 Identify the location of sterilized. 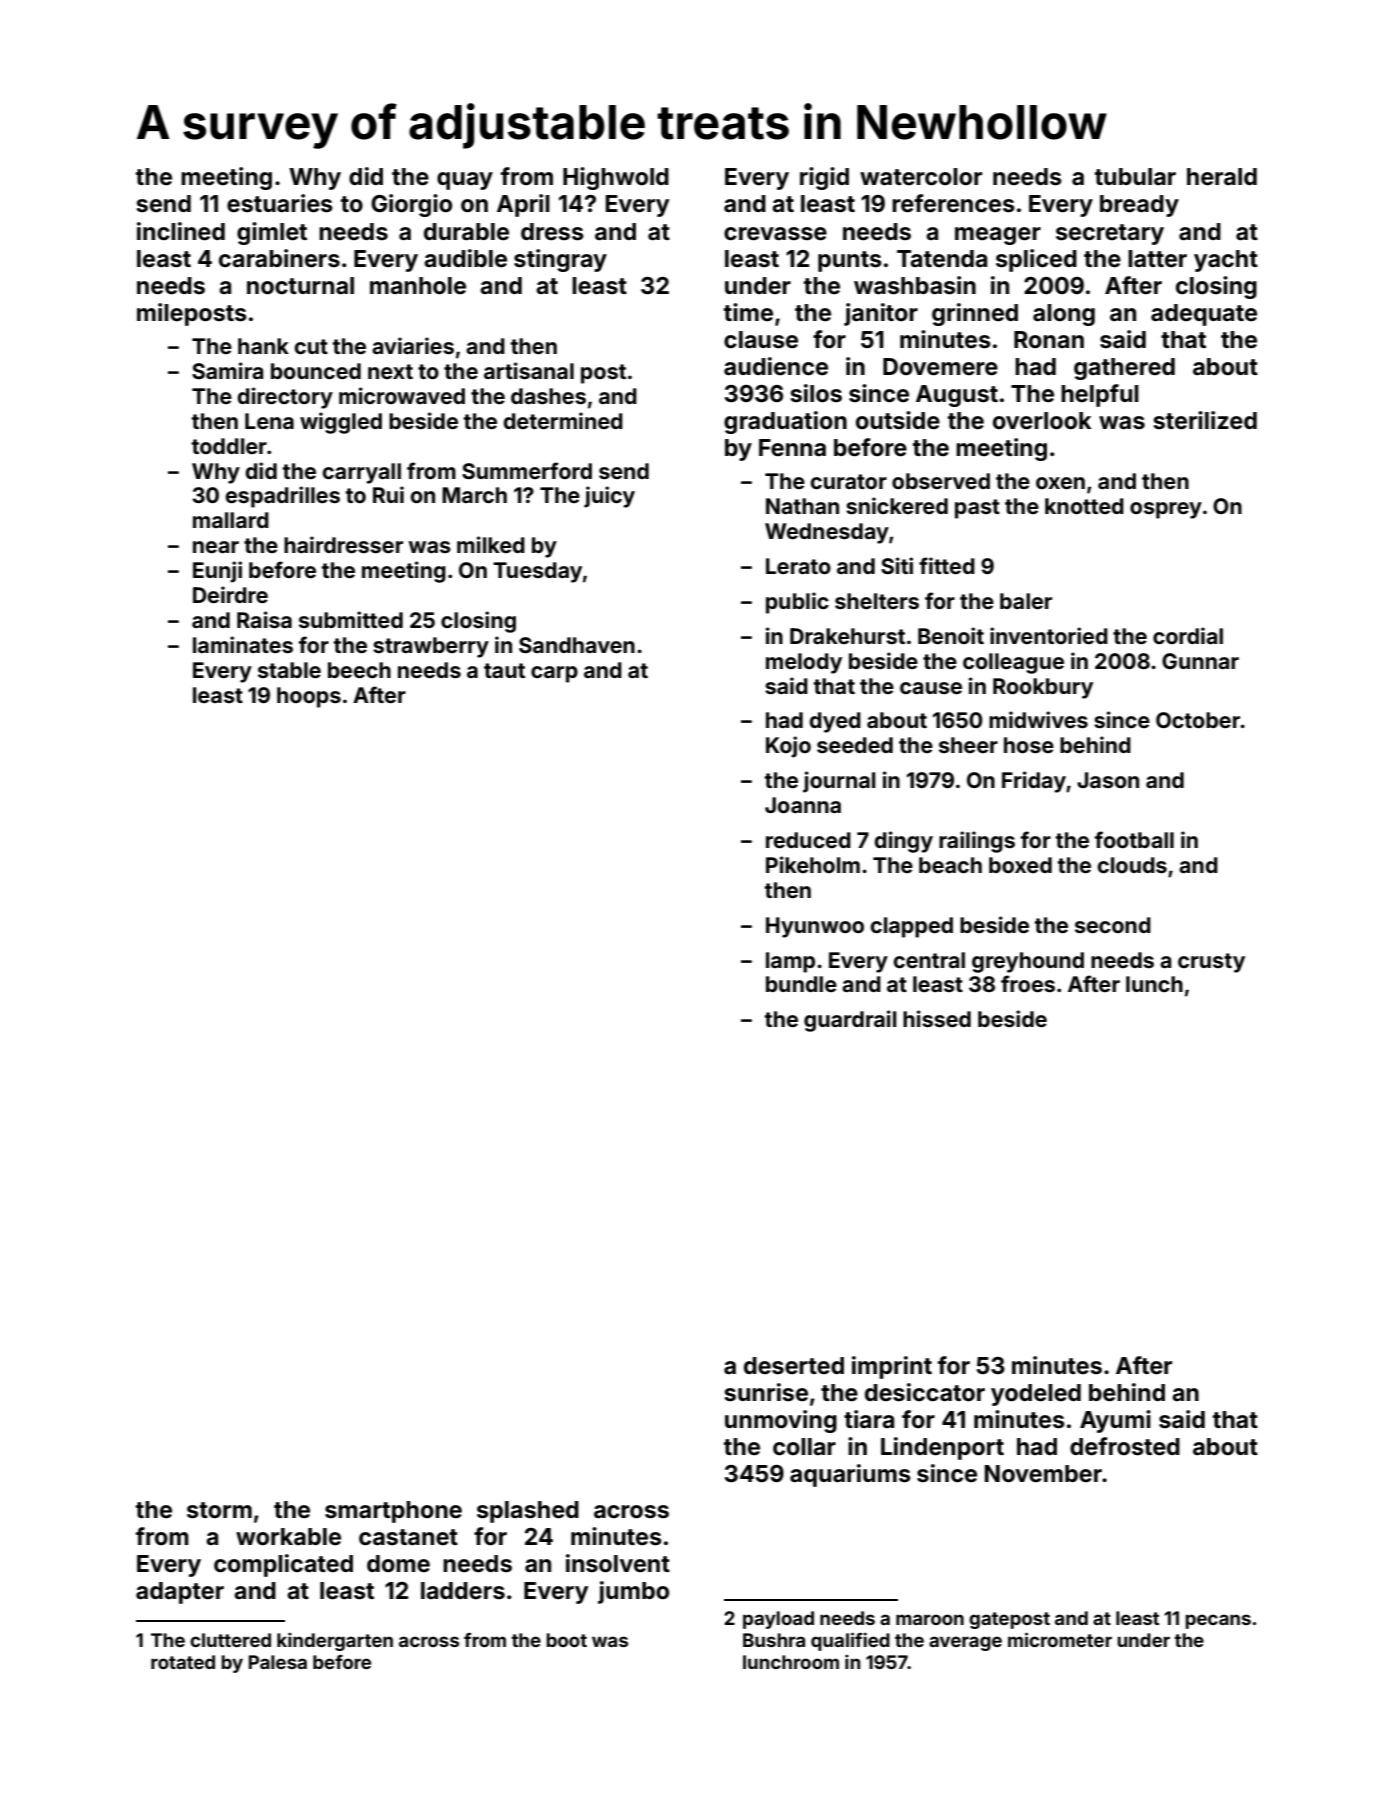
(1205, 420).
